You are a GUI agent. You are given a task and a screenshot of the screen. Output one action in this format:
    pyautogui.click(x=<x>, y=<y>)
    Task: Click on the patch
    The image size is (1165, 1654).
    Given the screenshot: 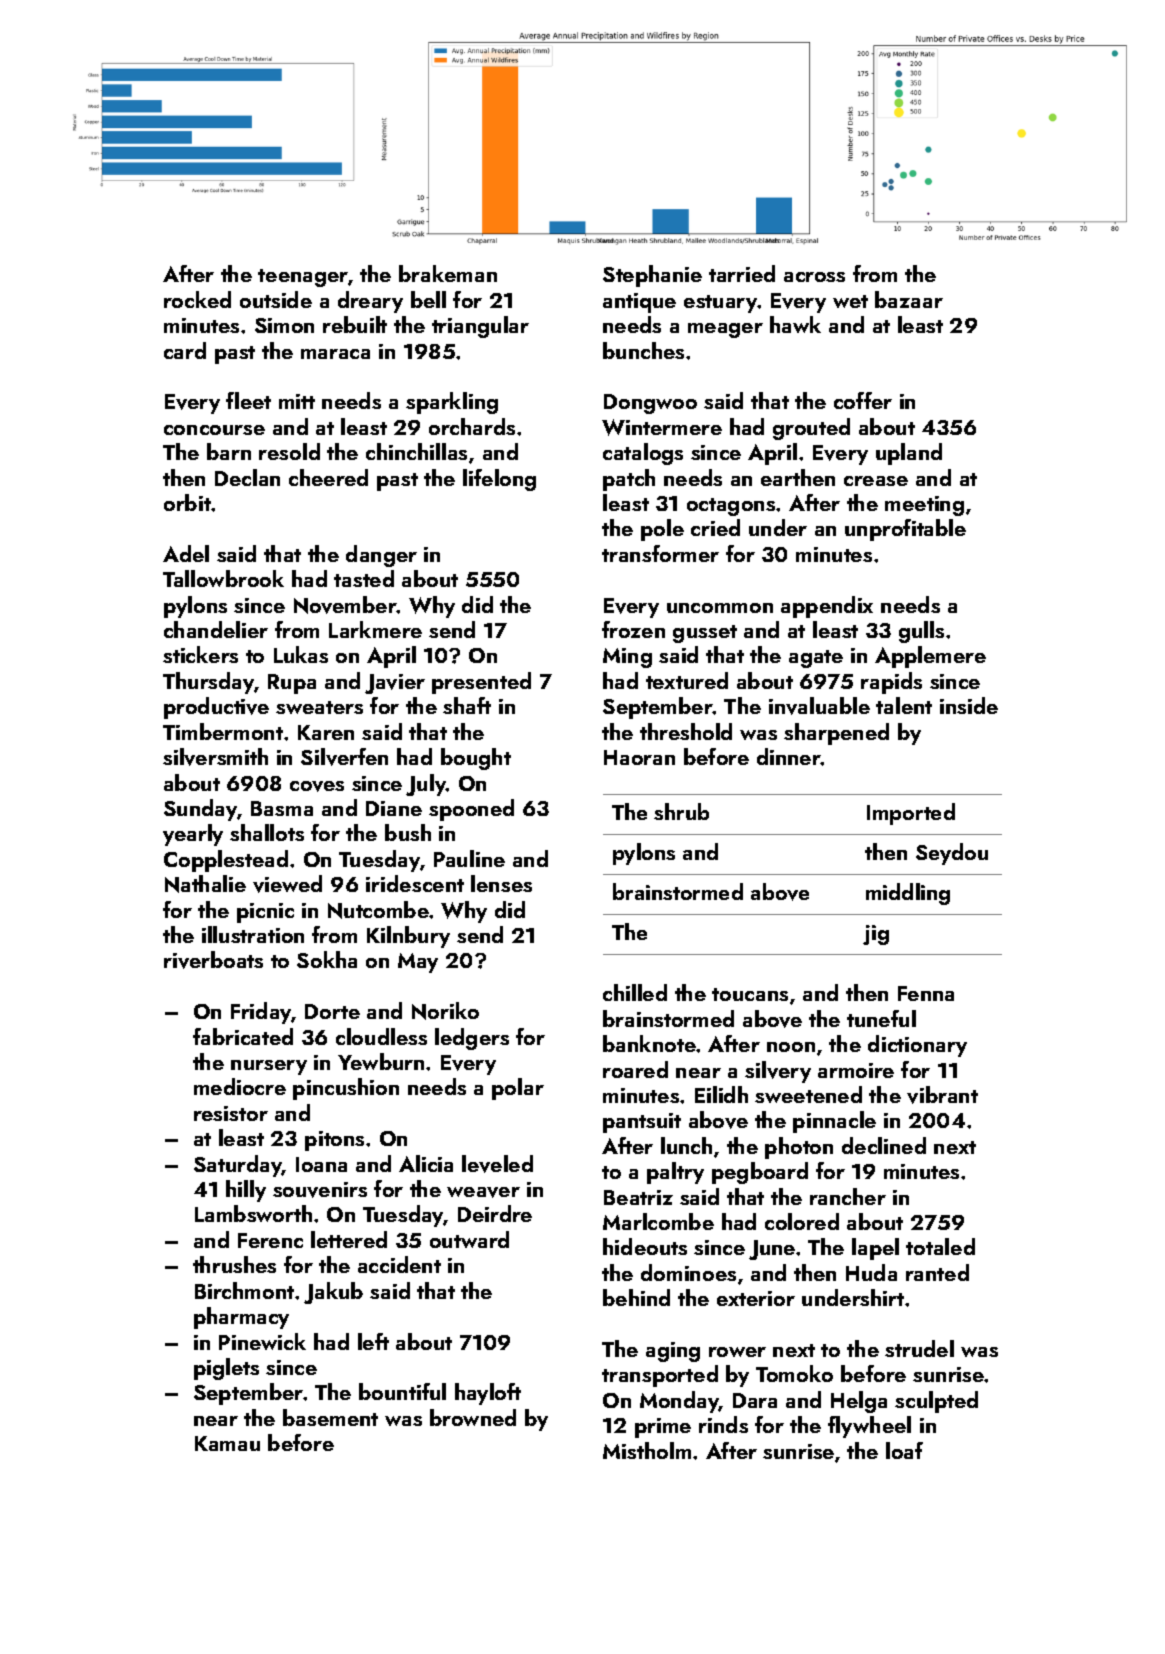 What is the action you would take?
    pyautogui.click(x=629, y=480)
